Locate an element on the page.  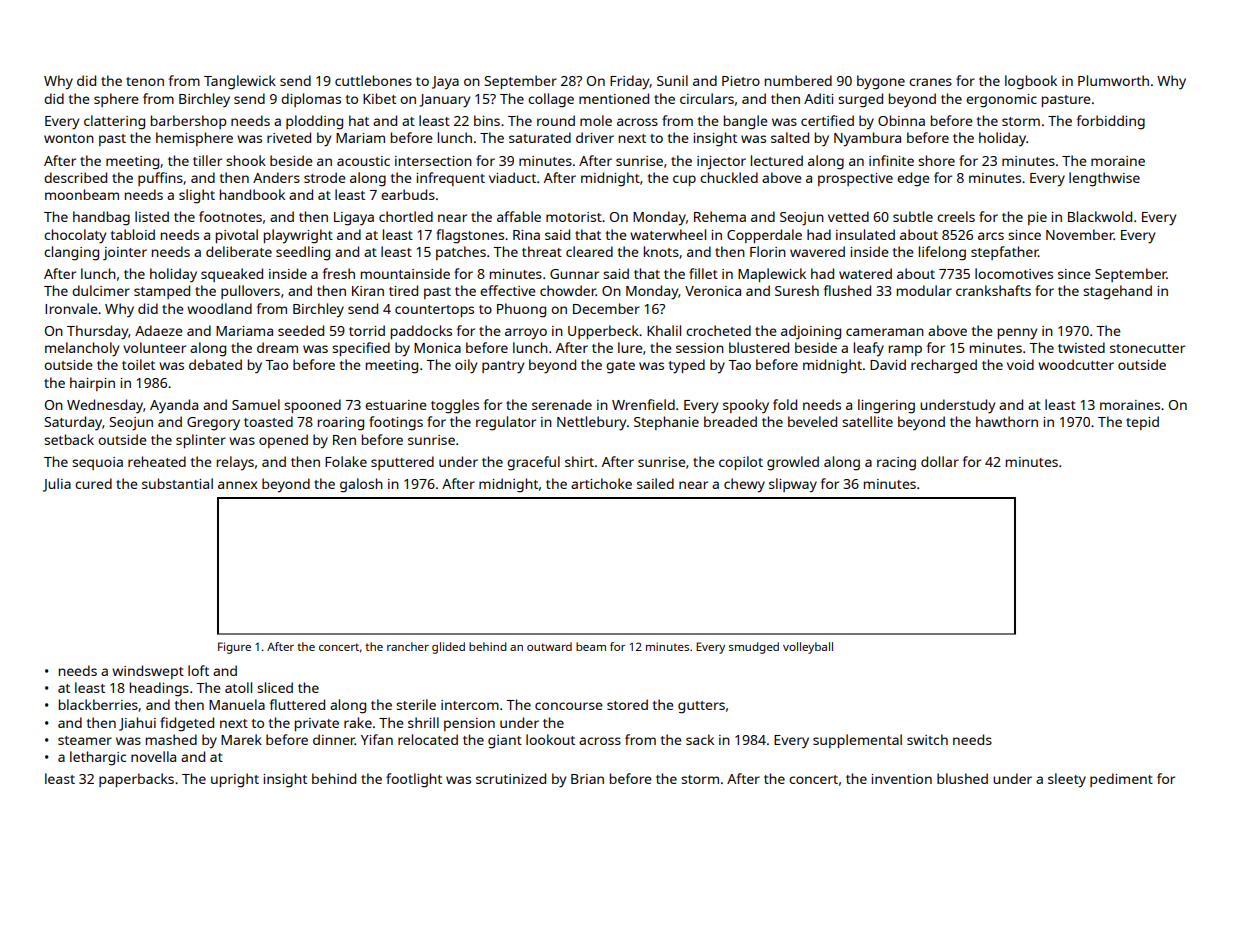
Brian is located at coordinates (587, 779).
